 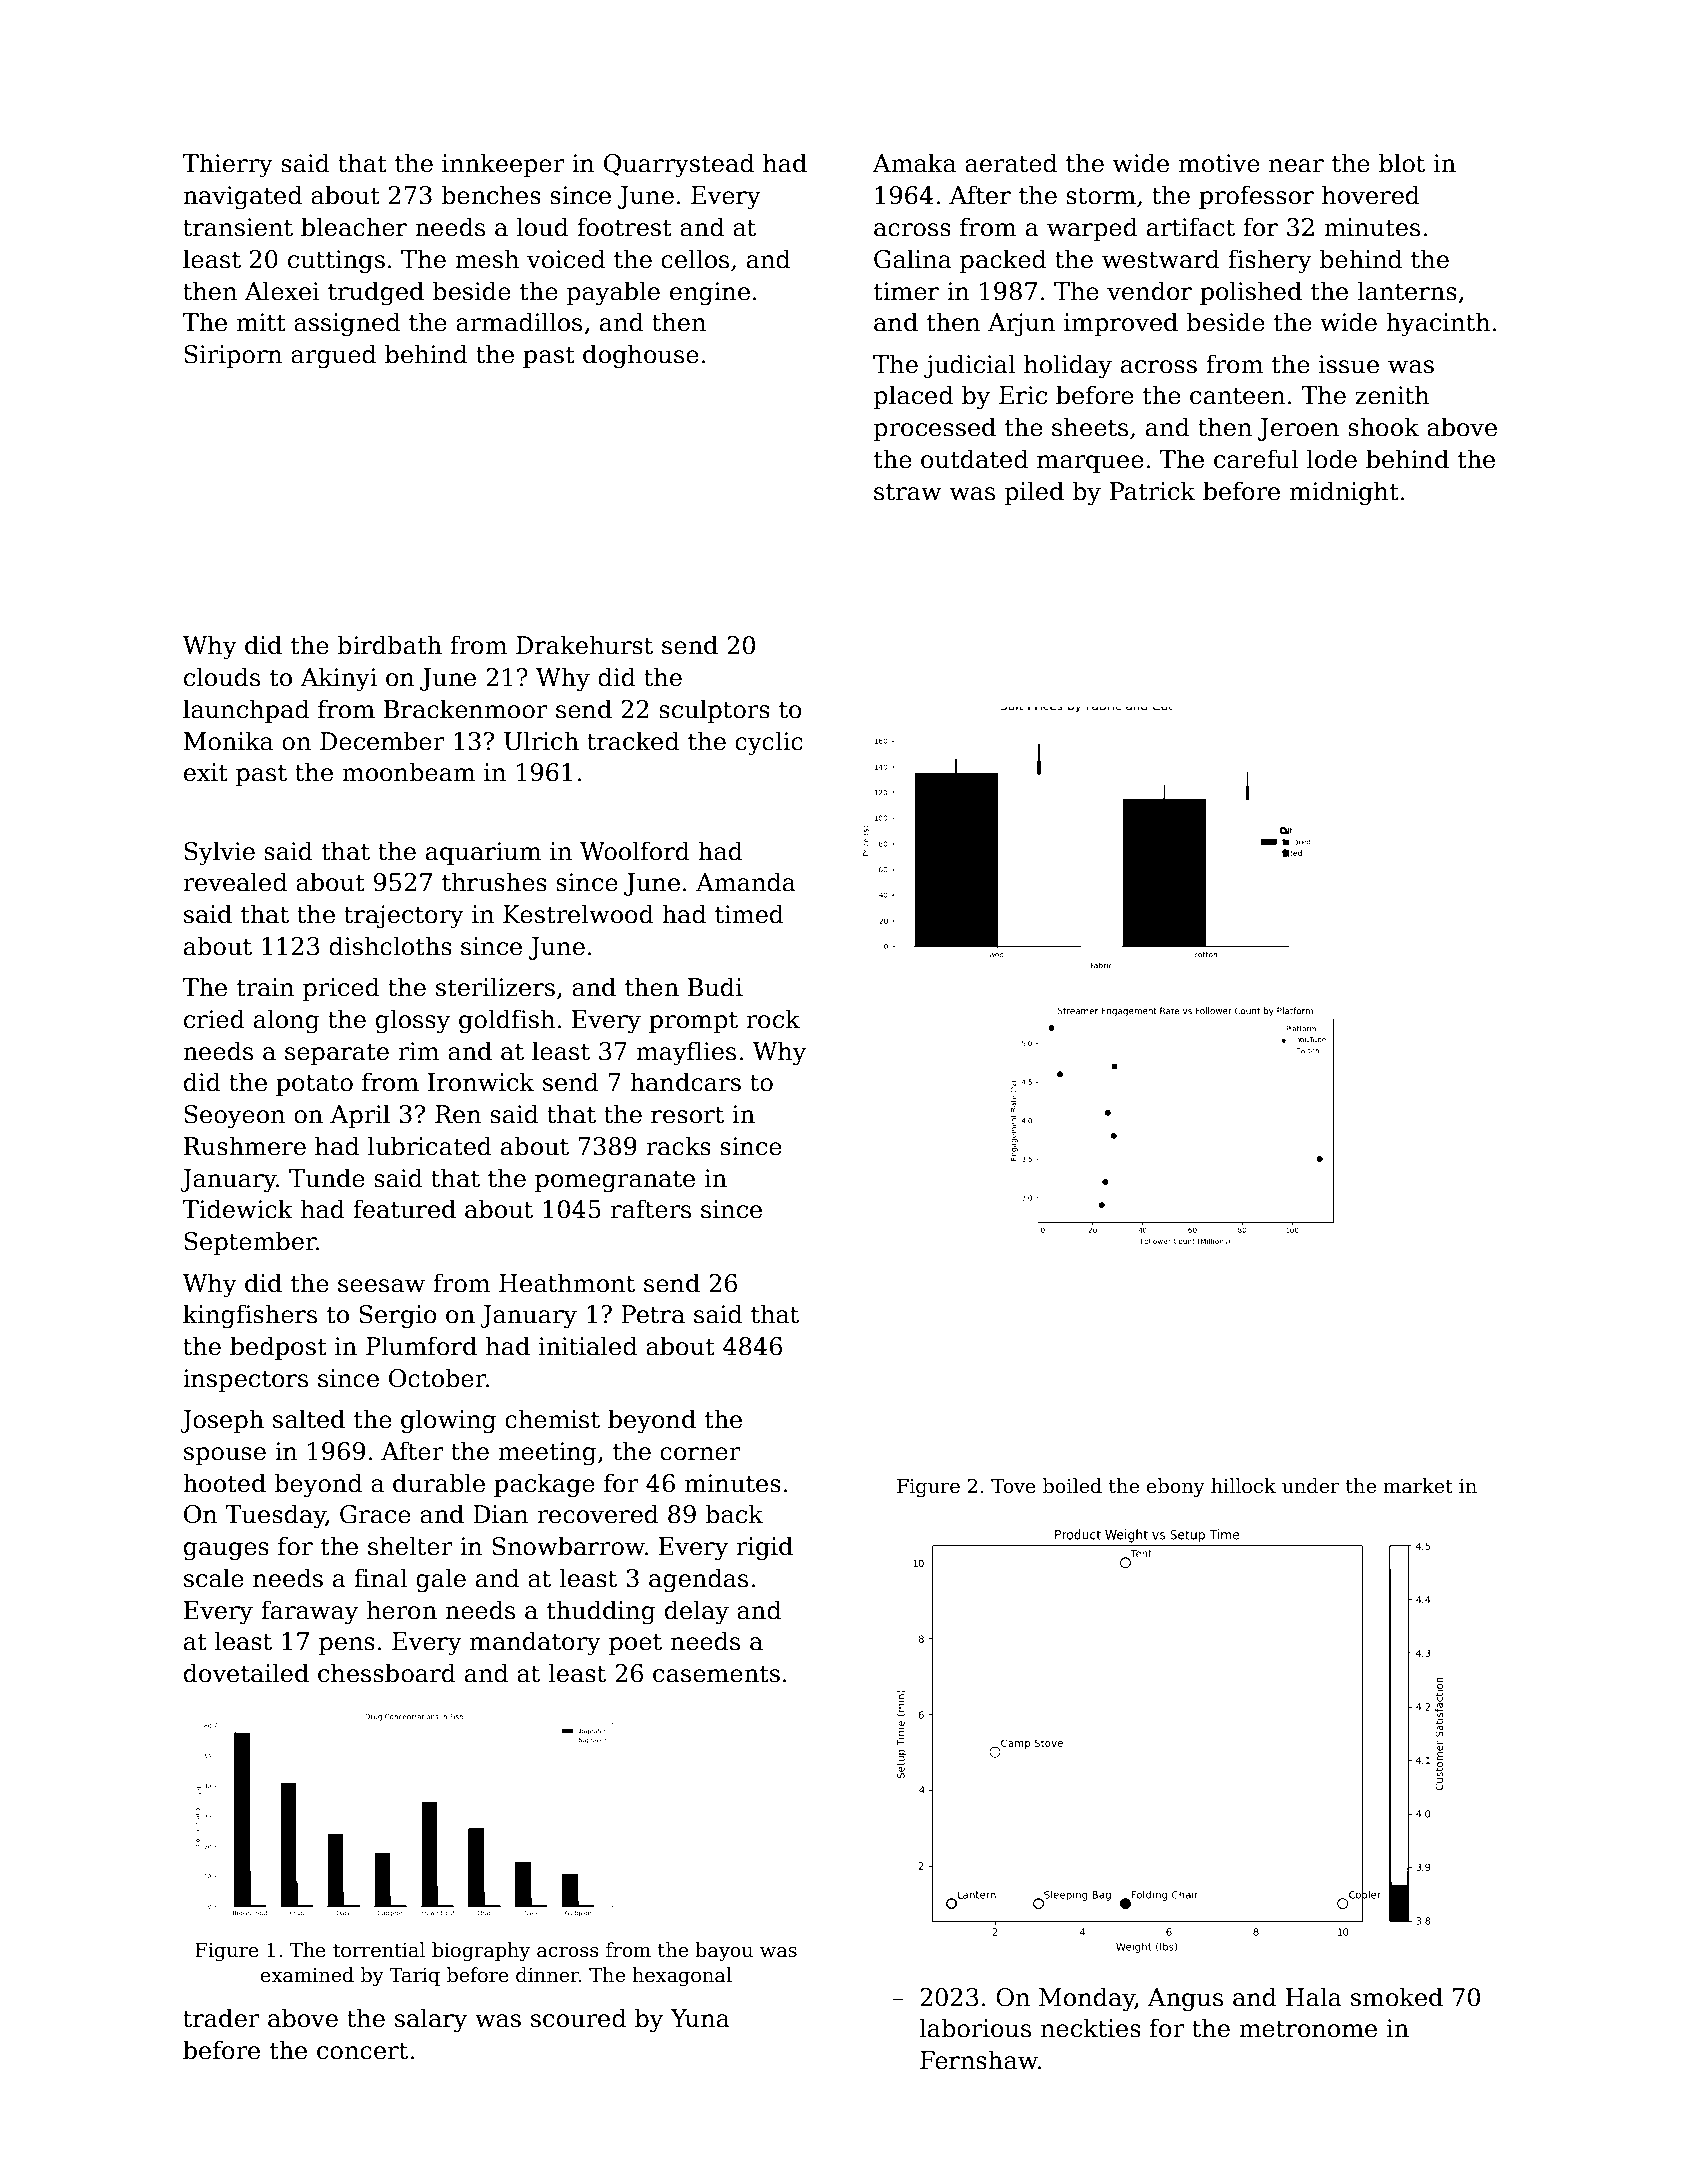 I want to click on casements, so click(x=716, y=1674).
